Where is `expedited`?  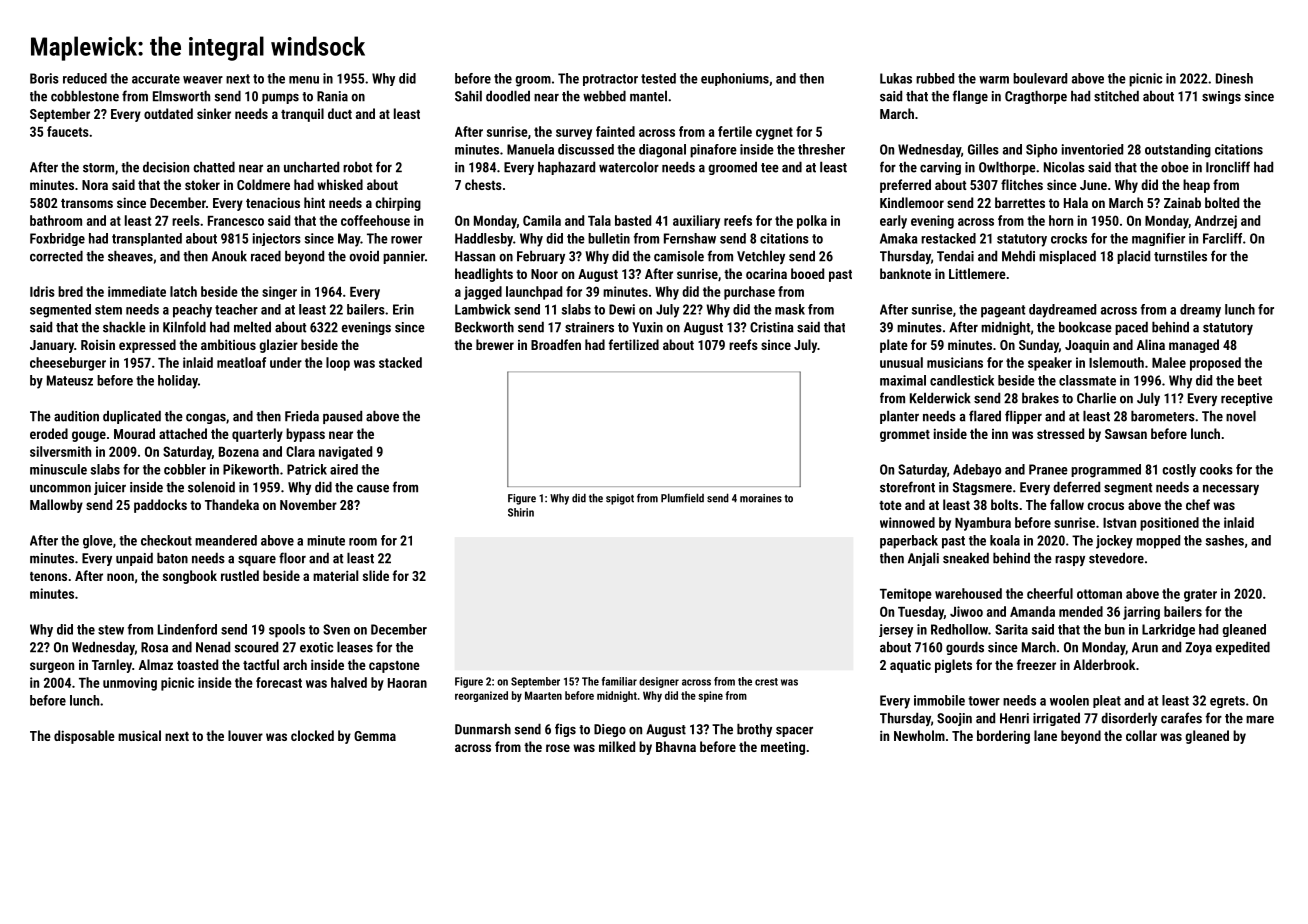
expedited is located at coordinates (1243, 648).
